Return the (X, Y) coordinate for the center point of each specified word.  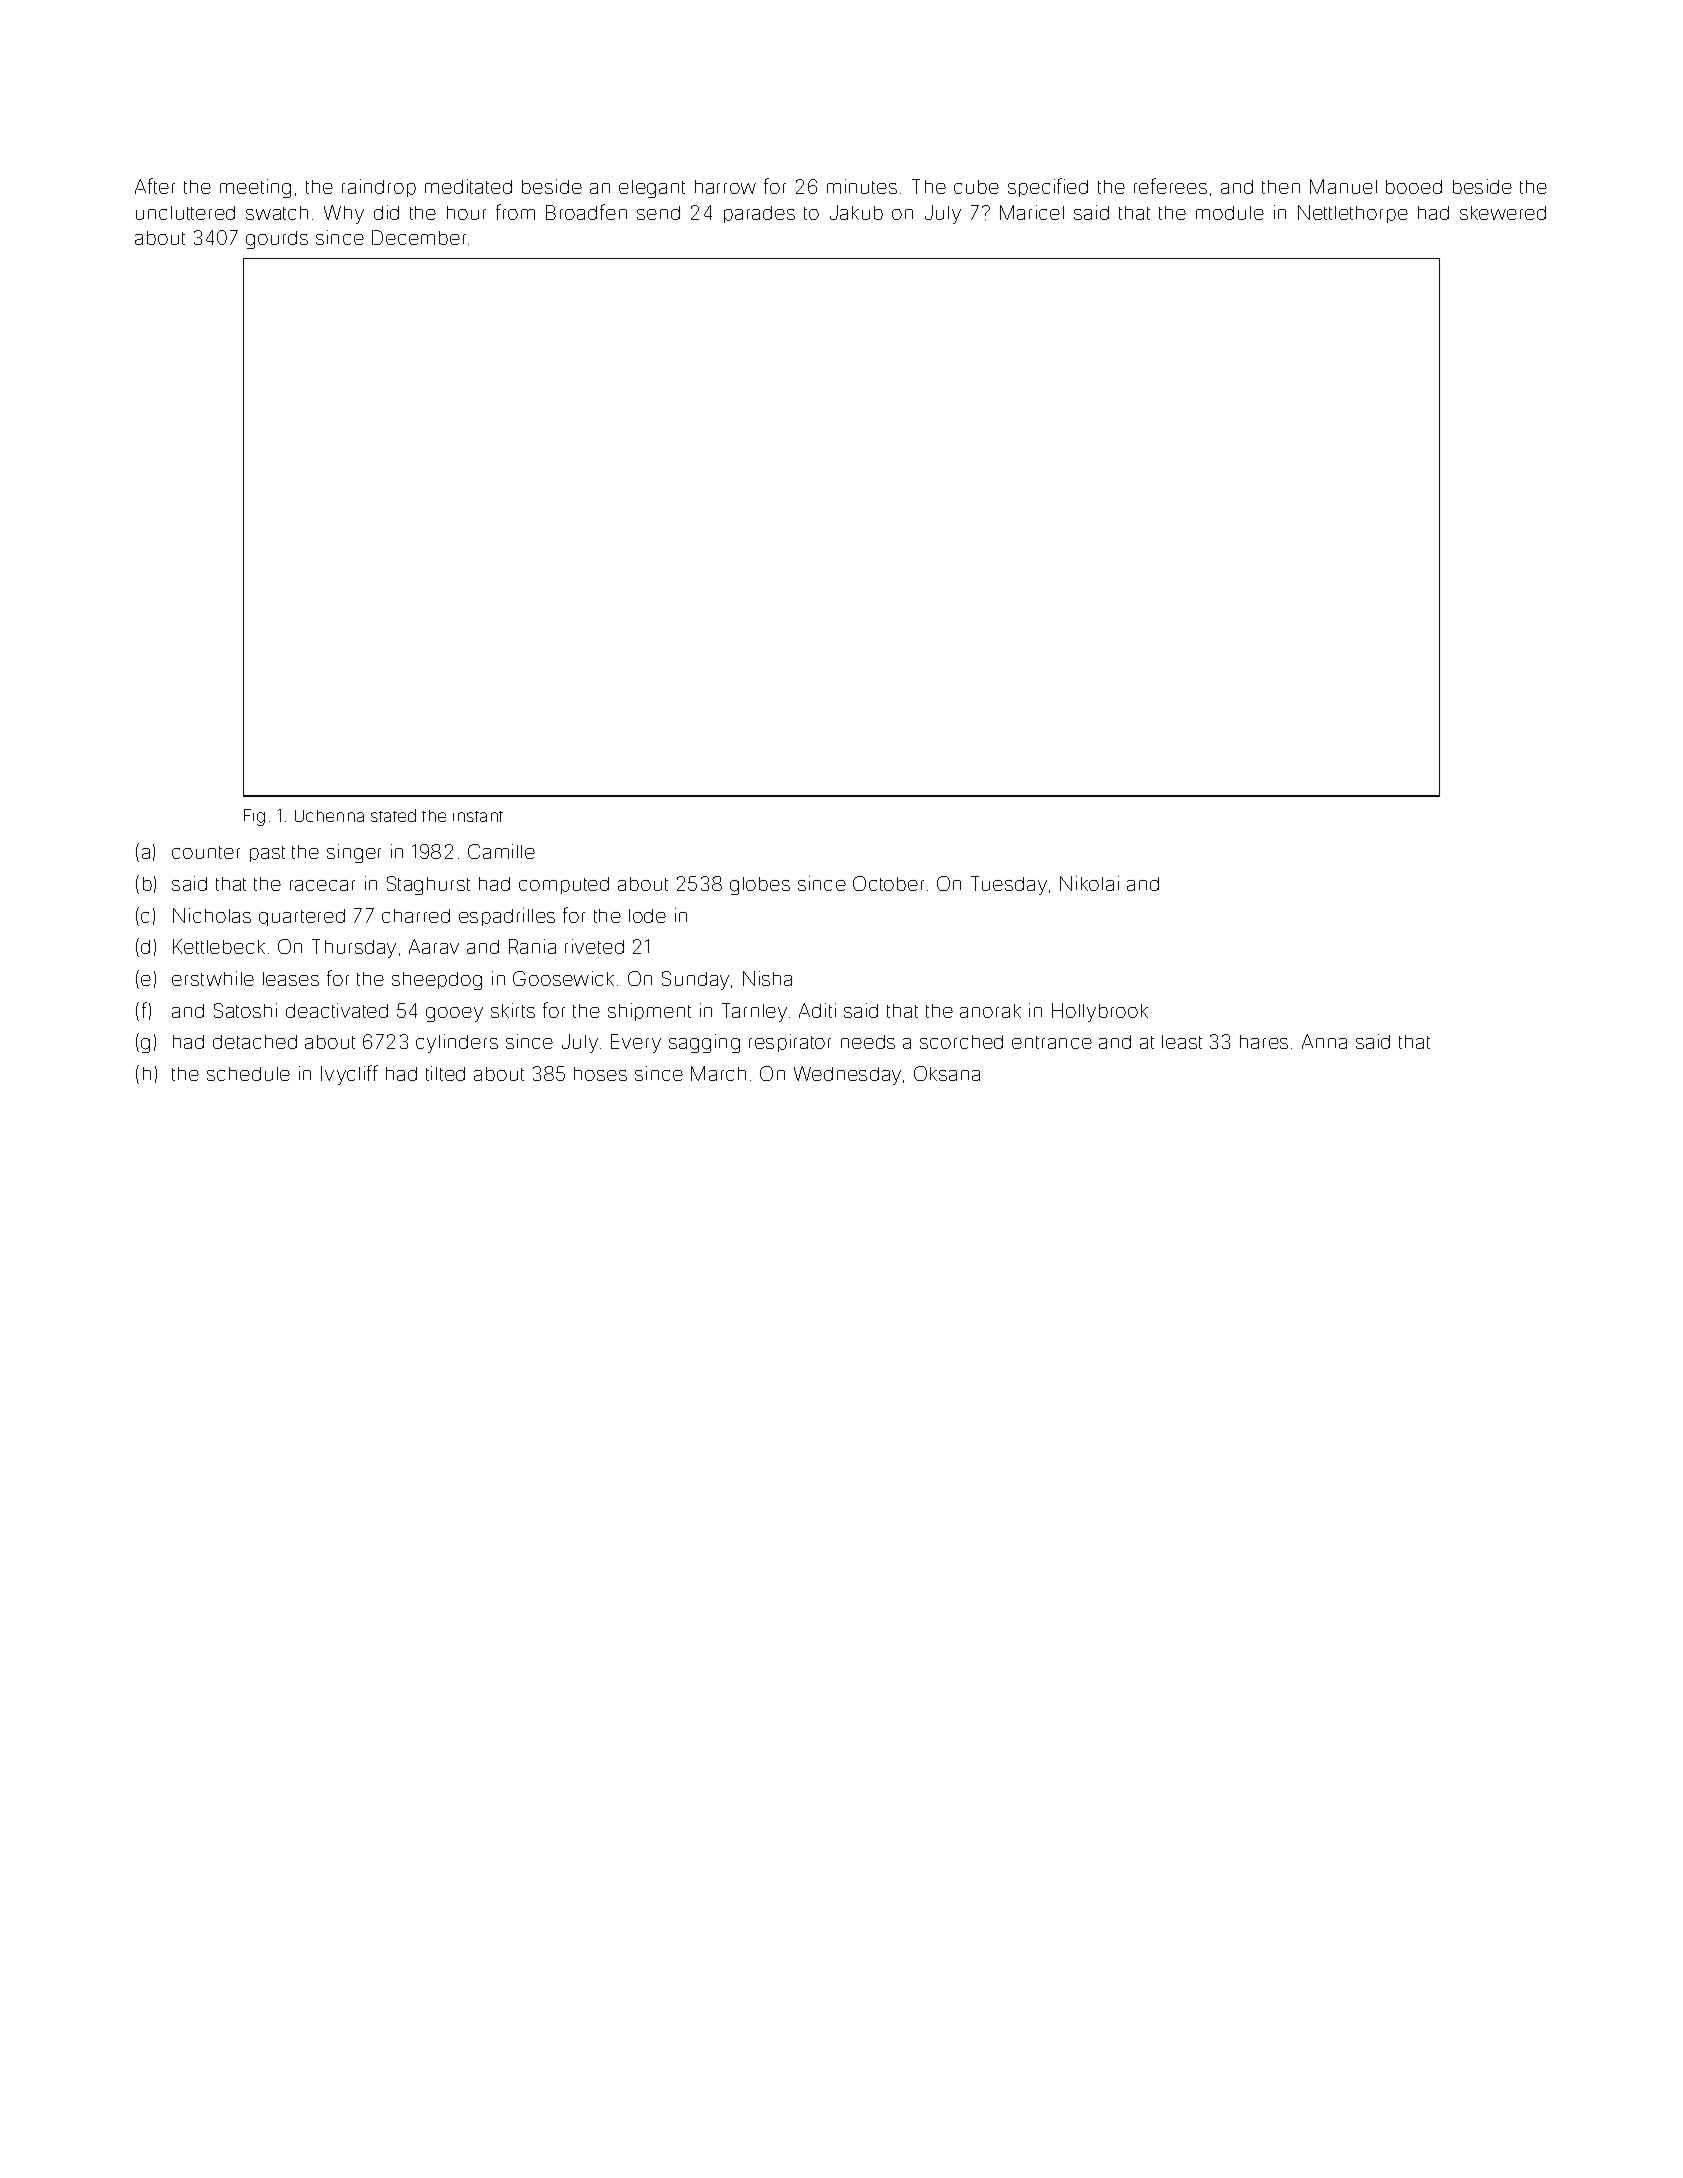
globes (760, 886)
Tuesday (1009, 885)
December (419, 237)
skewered (1503, 213)
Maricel (1032, 212)
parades (759, 214)
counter (206, 852)
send (658, 213)
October (888, 883)
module (1230, 213)
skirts (513, 1010)
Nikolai (1089, 883)
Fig (254, 817)
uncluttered (185, 213)
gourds (277, 240)
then (1281, 187)
